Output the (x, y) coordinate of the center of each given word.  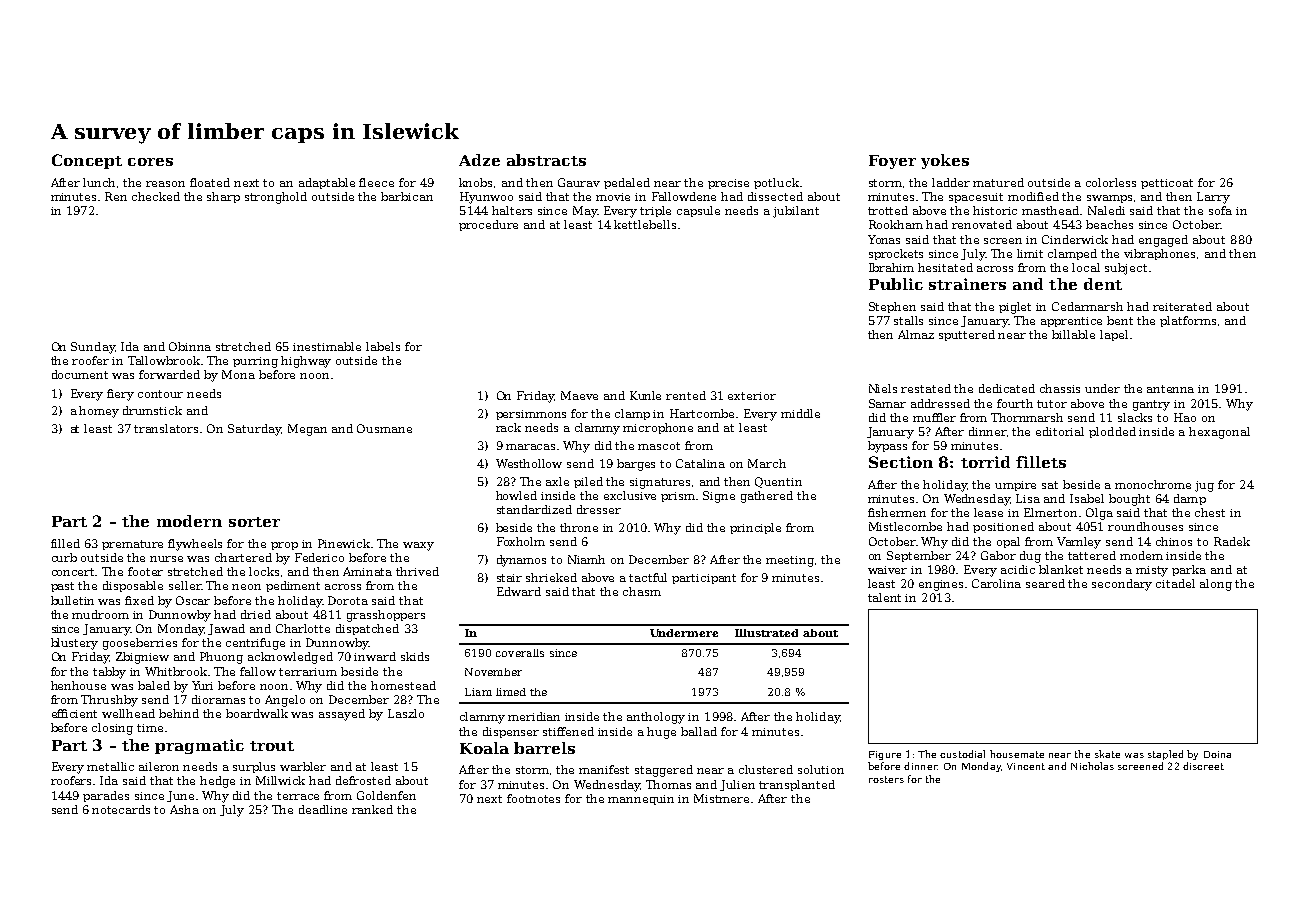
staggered (664, 771)
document (80, 374)
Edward (519, 591)
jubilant (796, 212)
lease (988, 512)
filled (65, 543)
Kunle (645, 395)
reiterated (1182, 306)
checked (156, 196)
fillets (1041, 462)
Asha (184, 809)
